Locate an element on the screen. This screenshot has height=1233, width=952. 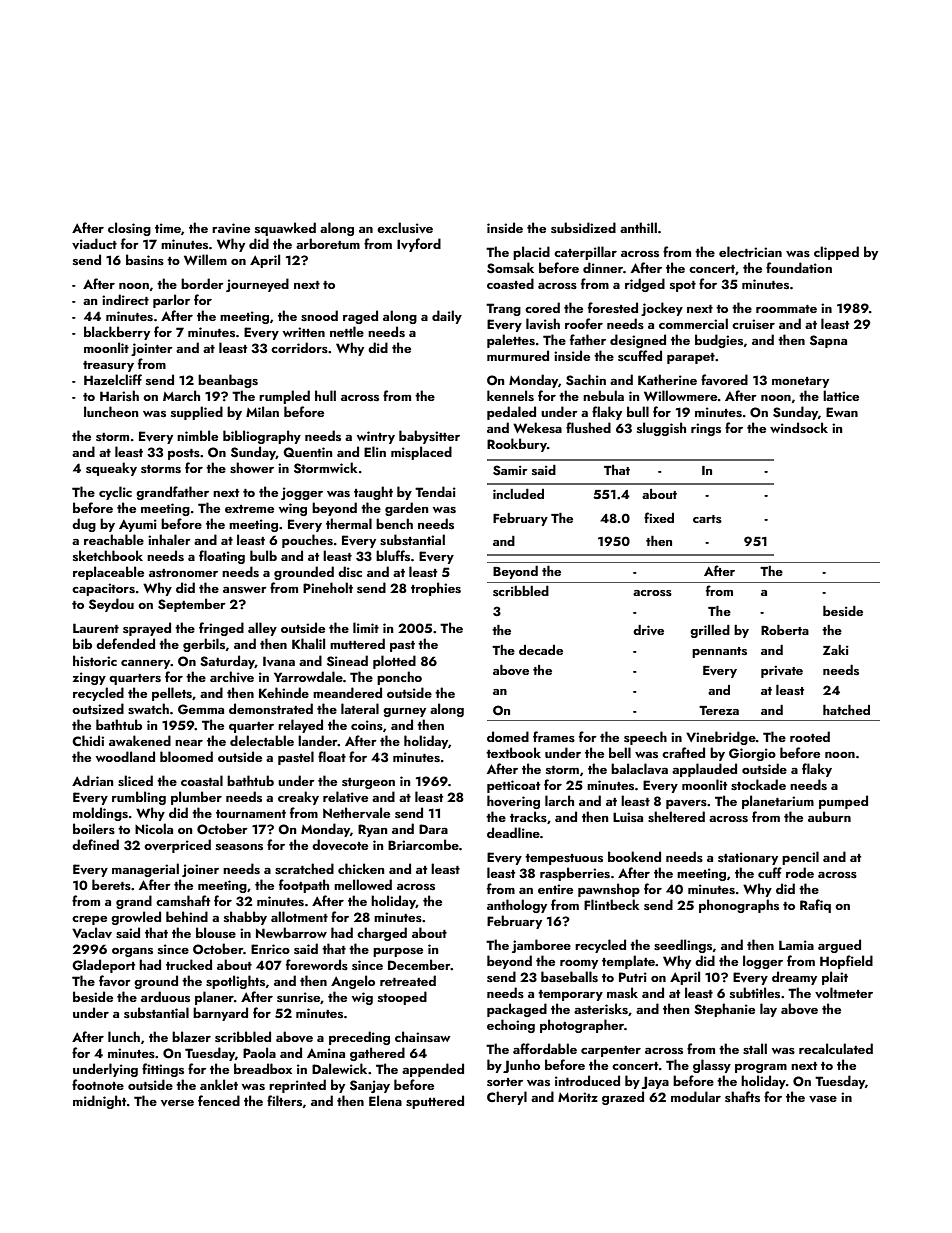
beanbags is located at coordinates (228, 381).
